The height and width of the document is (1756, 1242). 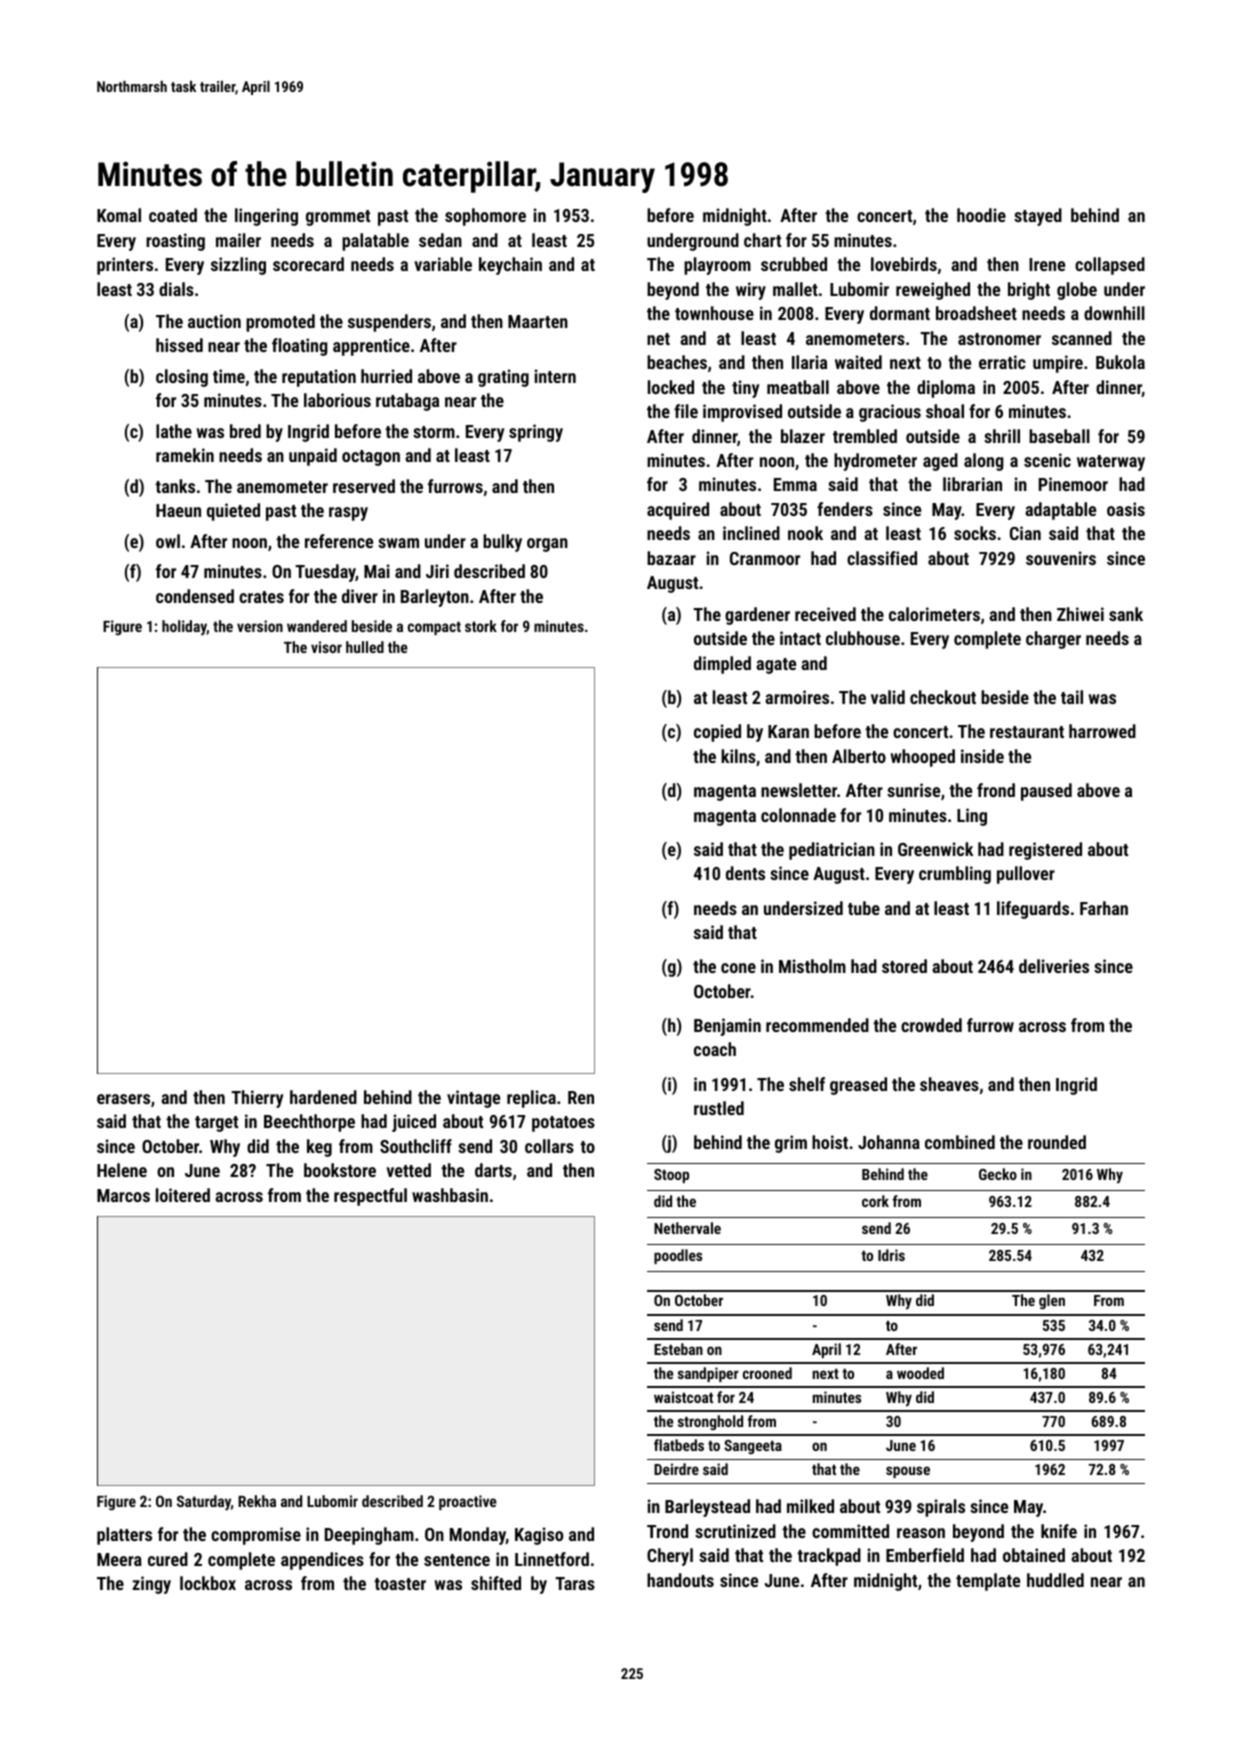 What do you see at coordinates (386, 376) in the document?
I see `hurried` at bounding box center [386, 376].
